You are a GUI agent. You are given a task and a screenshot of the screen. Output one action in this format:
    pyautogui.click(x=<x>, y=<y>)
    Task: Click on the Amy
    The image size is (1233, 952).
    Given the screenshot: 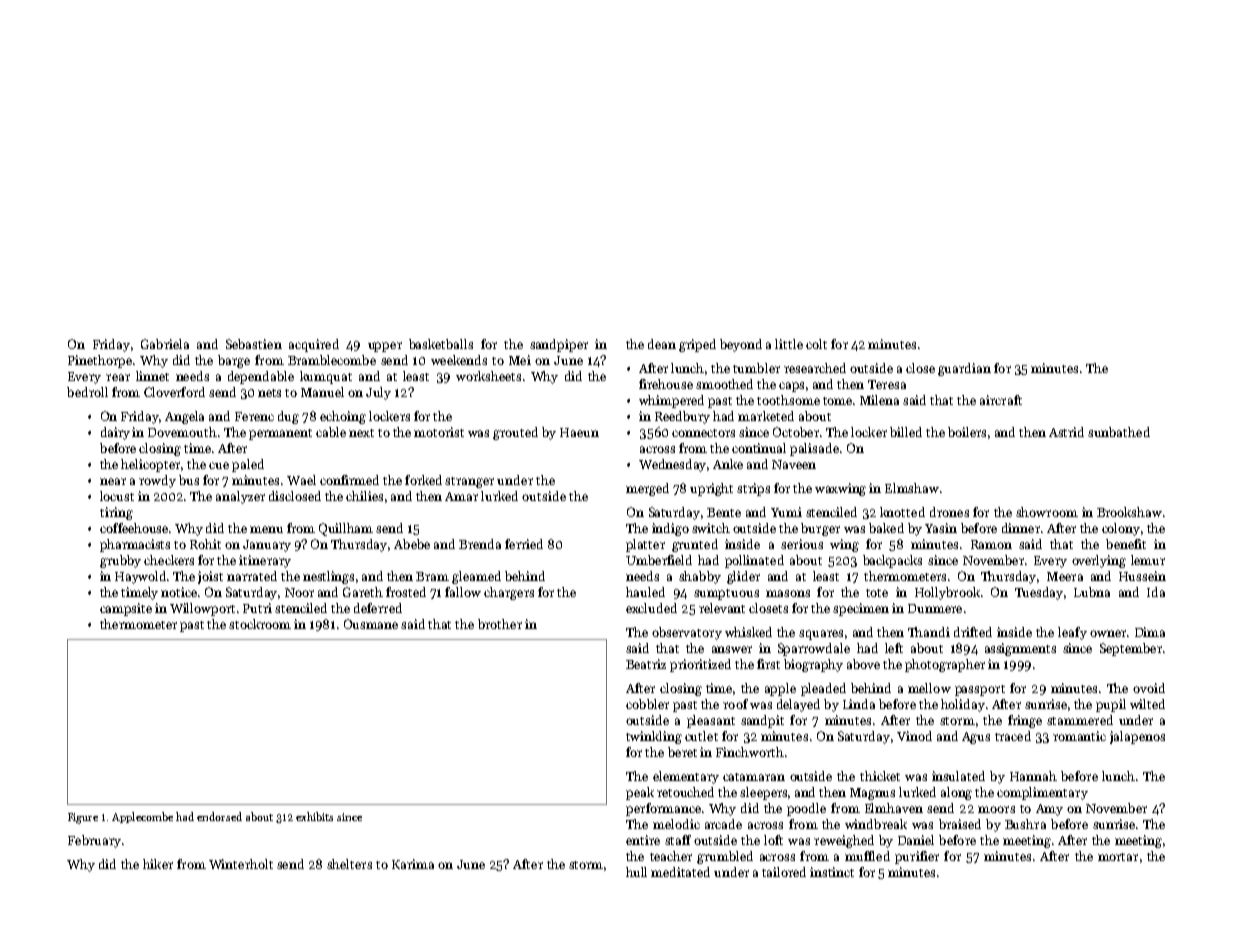 What is the action you would take?
    pyautogui.click(x=1049, y=810)
